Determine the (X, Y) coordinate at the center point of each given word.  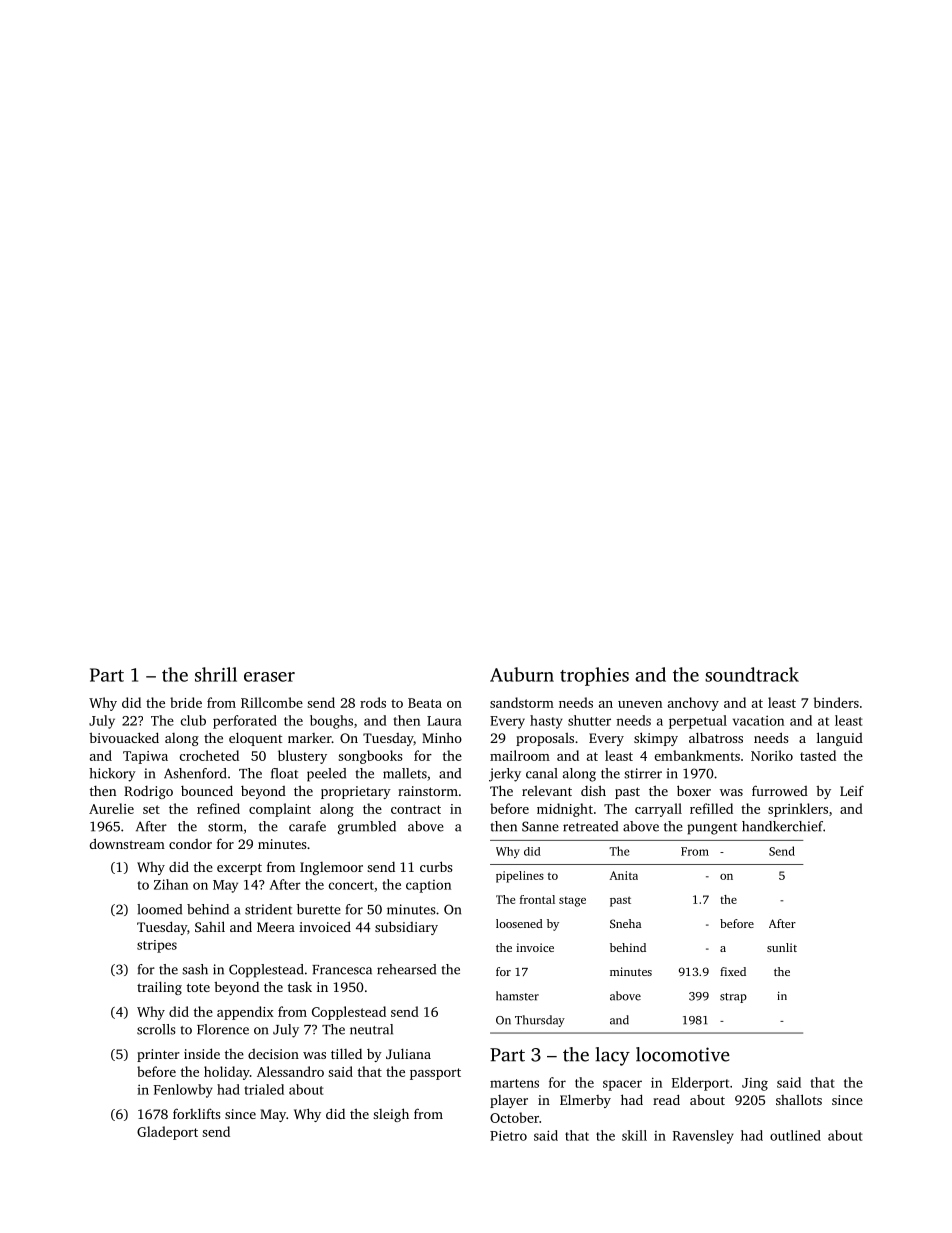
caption (428, 886)
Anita (623, 875)
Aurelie (111, 808)
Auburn (522, 674)
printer (158, 1055)
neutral (371, 1029)
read (666, 1099)
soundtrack (752, 674)
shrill (216, 674)
